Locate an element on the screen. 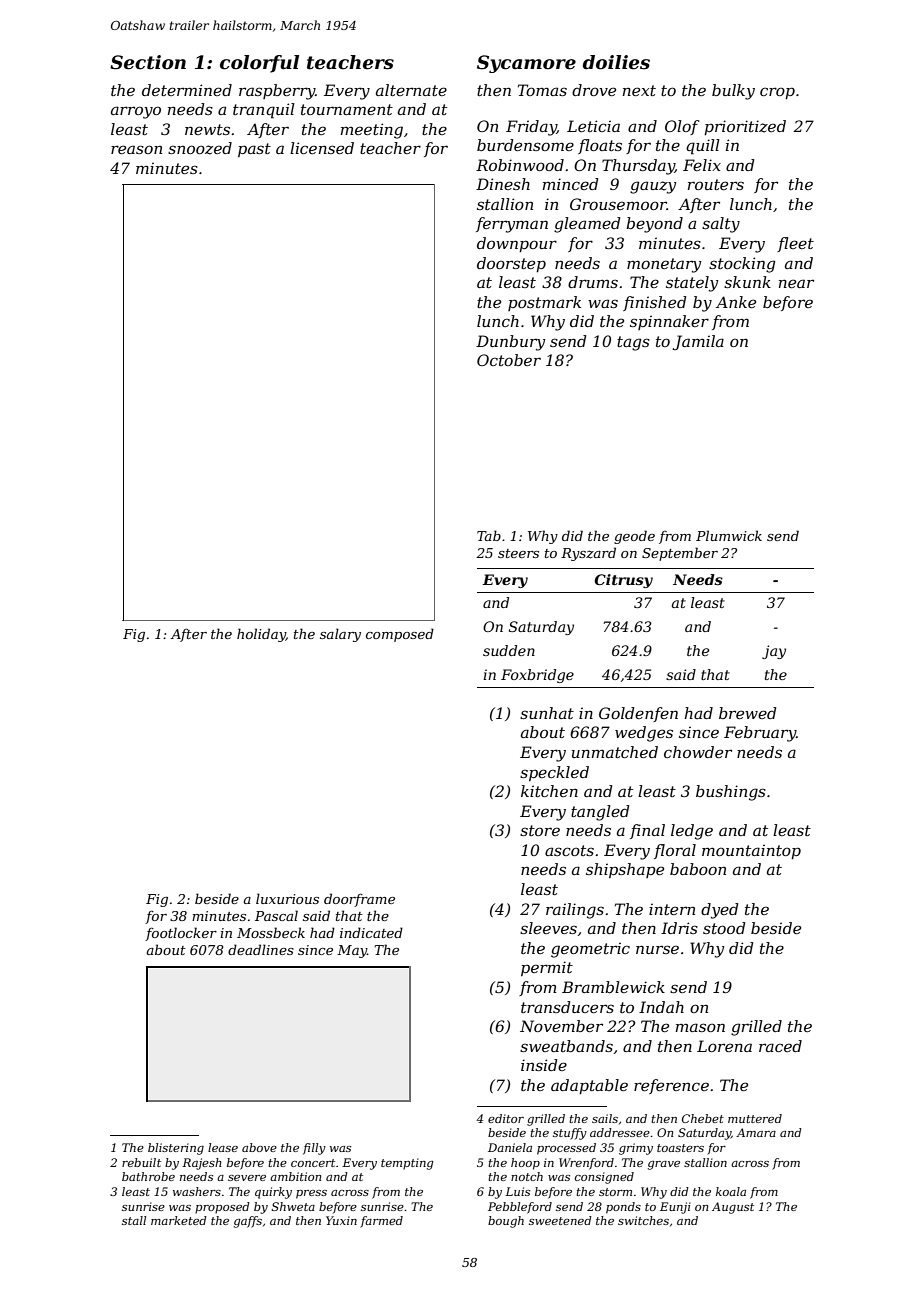  drums is located at coordinates (593, 282).
